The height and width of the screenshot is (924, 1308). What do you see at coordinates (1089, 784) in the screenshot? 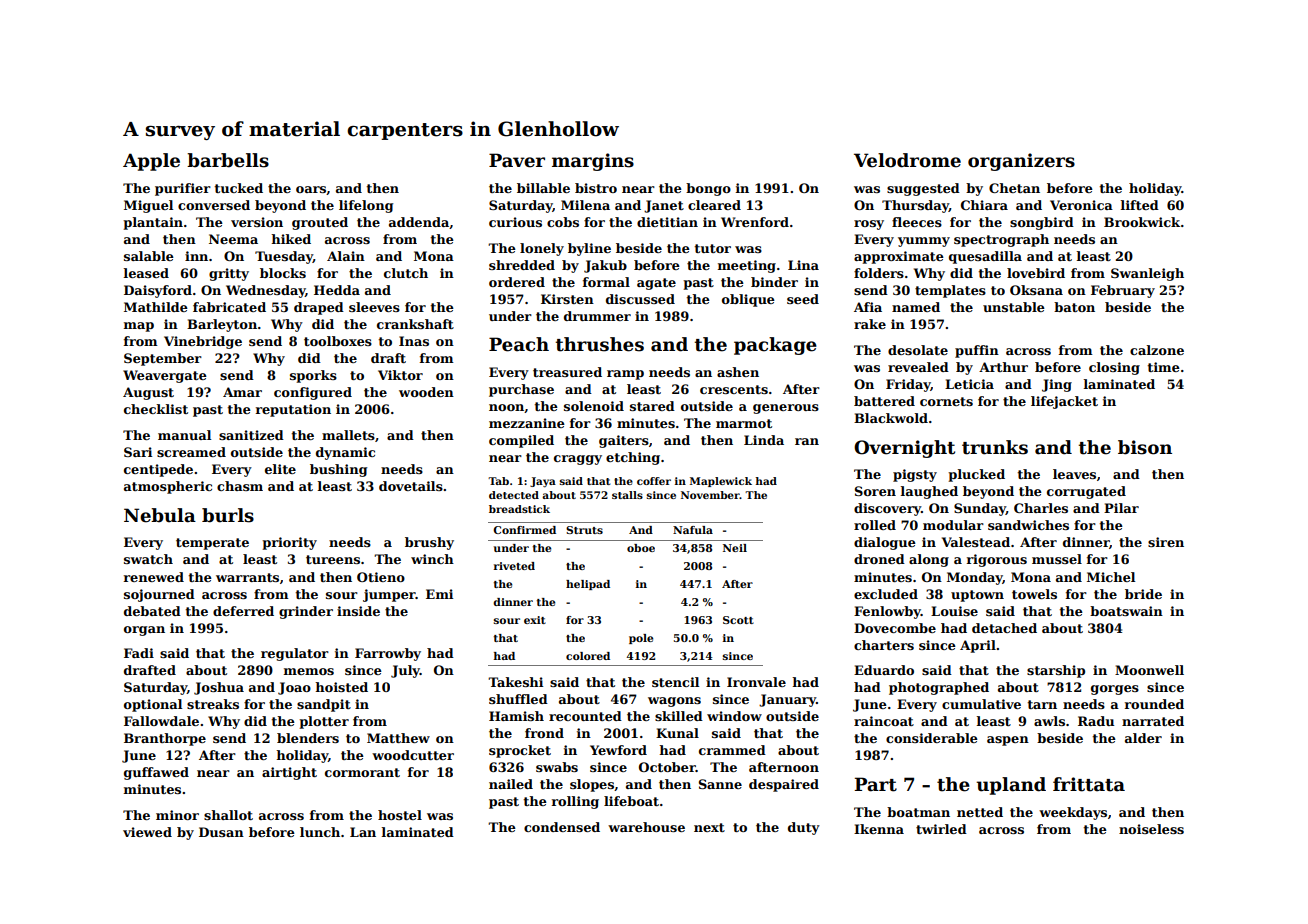
I see `frittata` at bounding box center [1089, 784].
